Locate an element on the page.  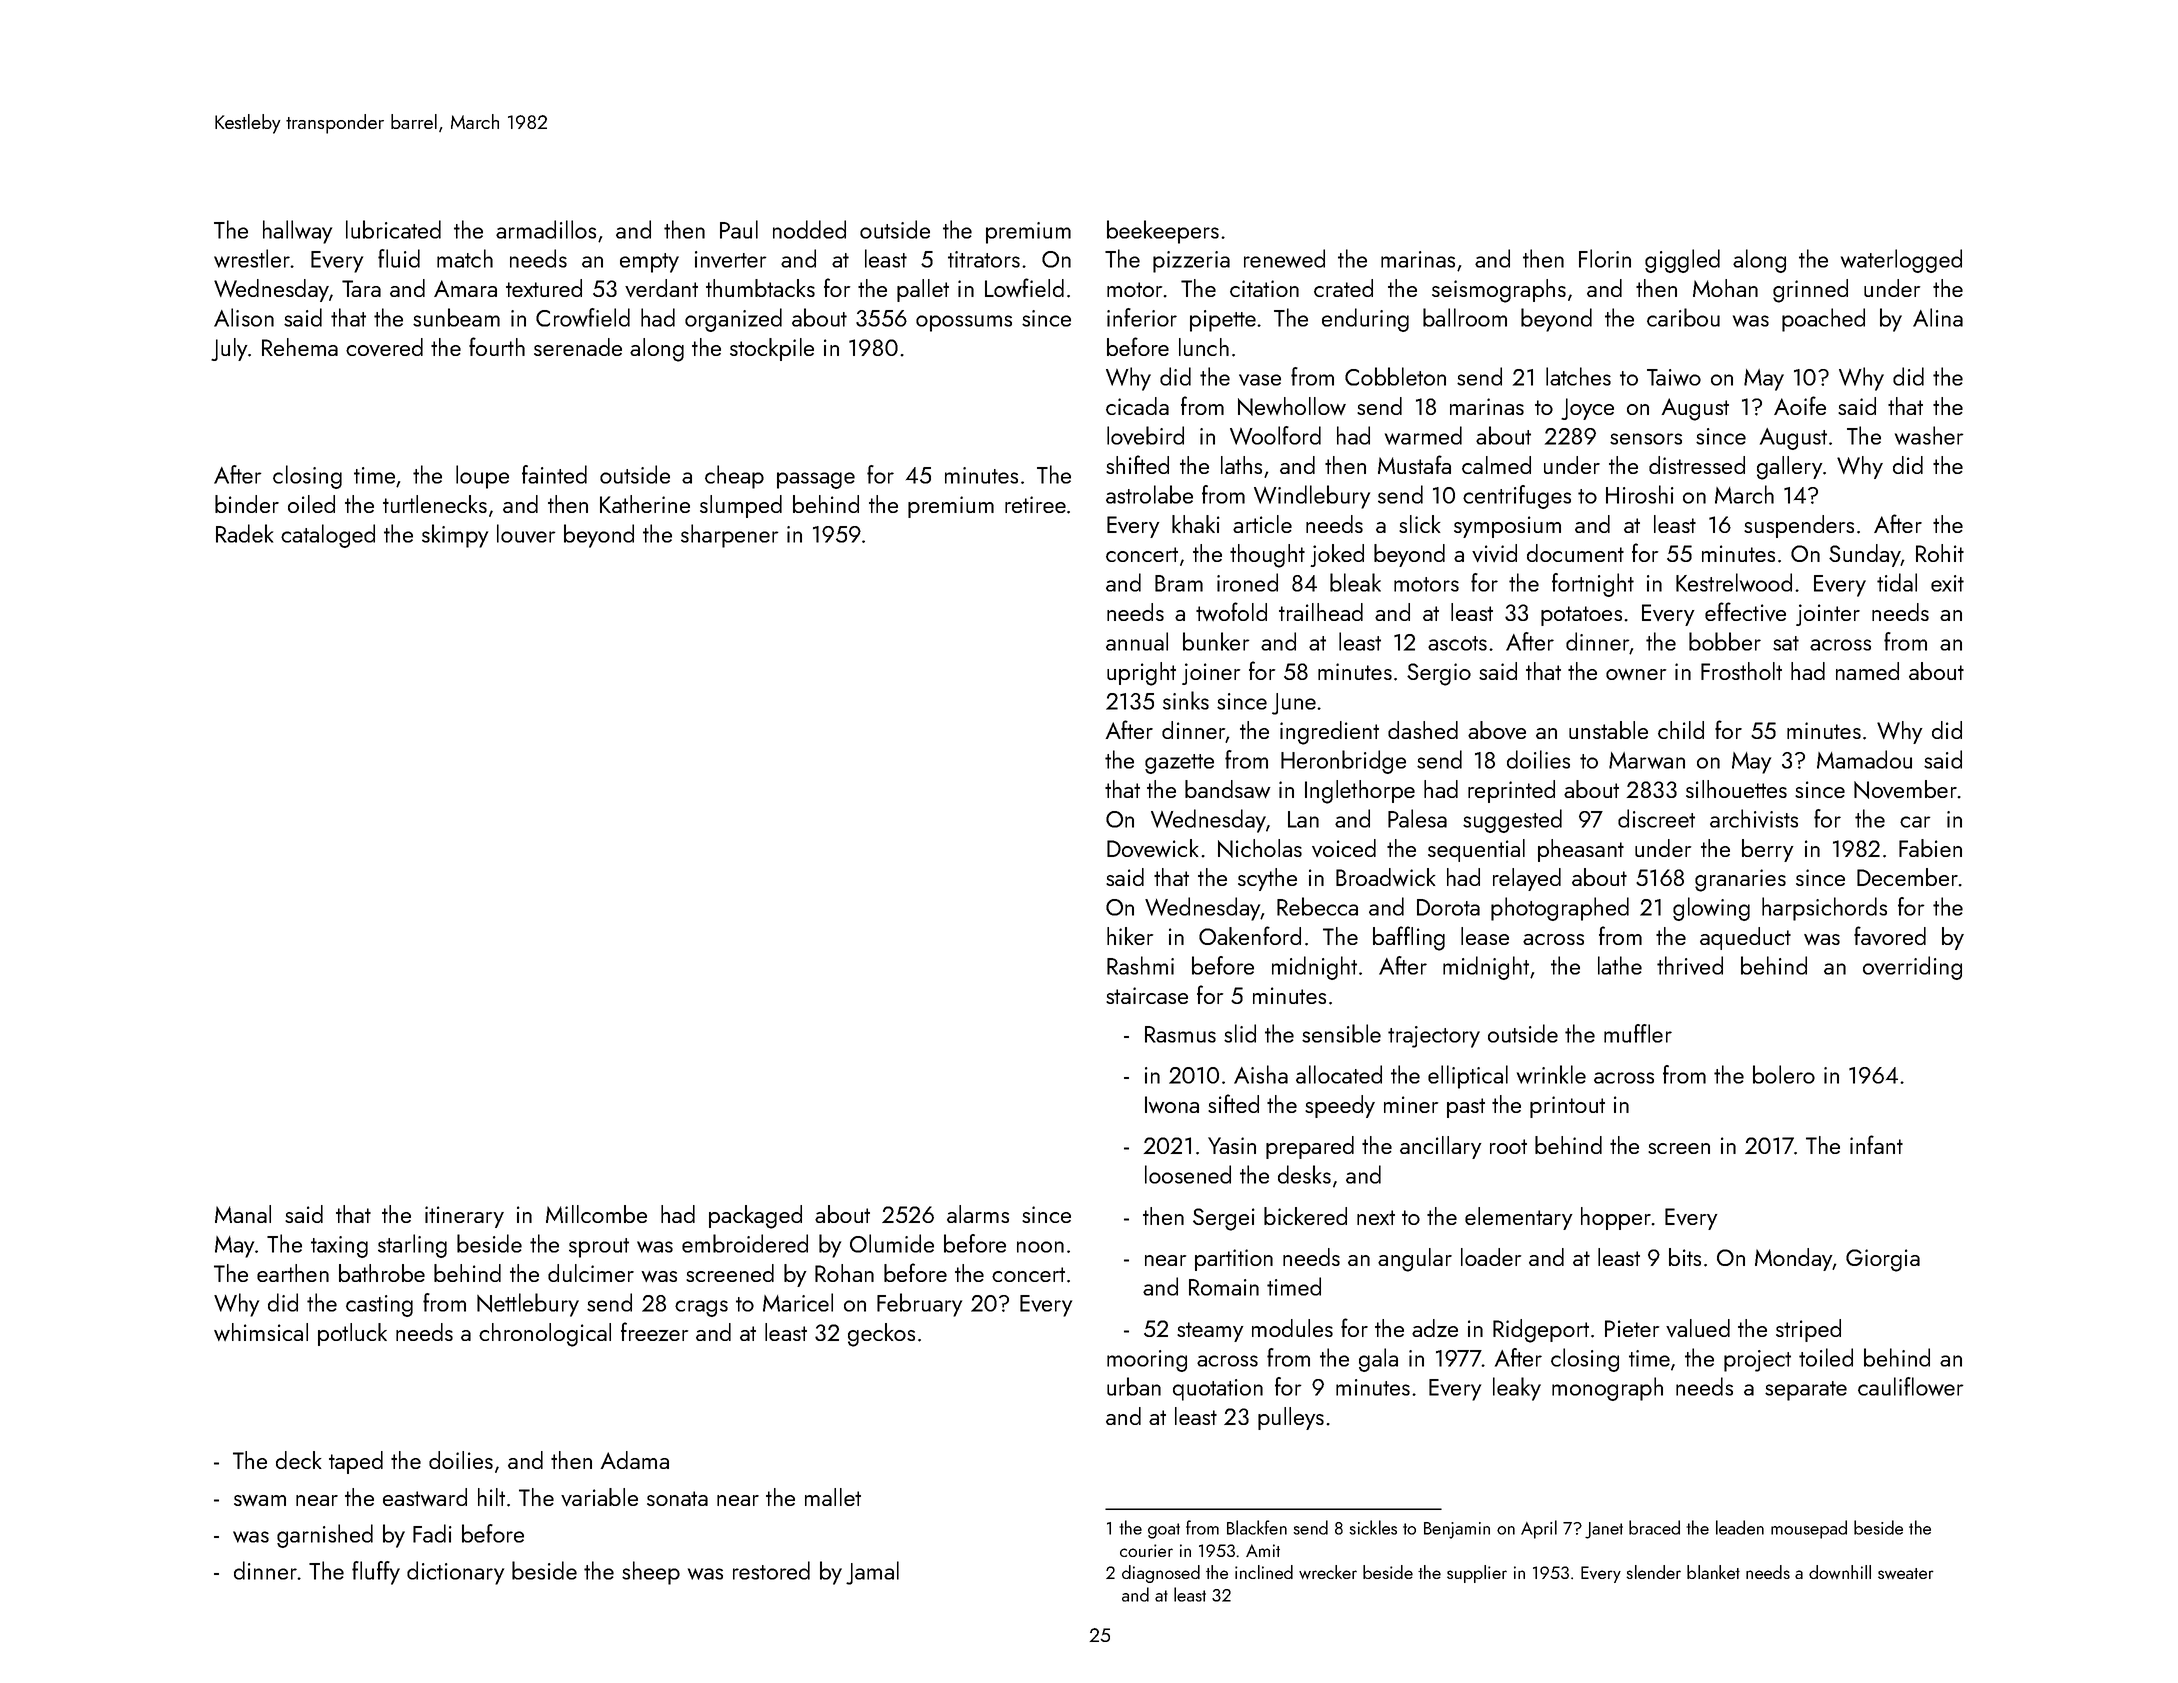
steamy is located at coordinates (1210, 1332).
